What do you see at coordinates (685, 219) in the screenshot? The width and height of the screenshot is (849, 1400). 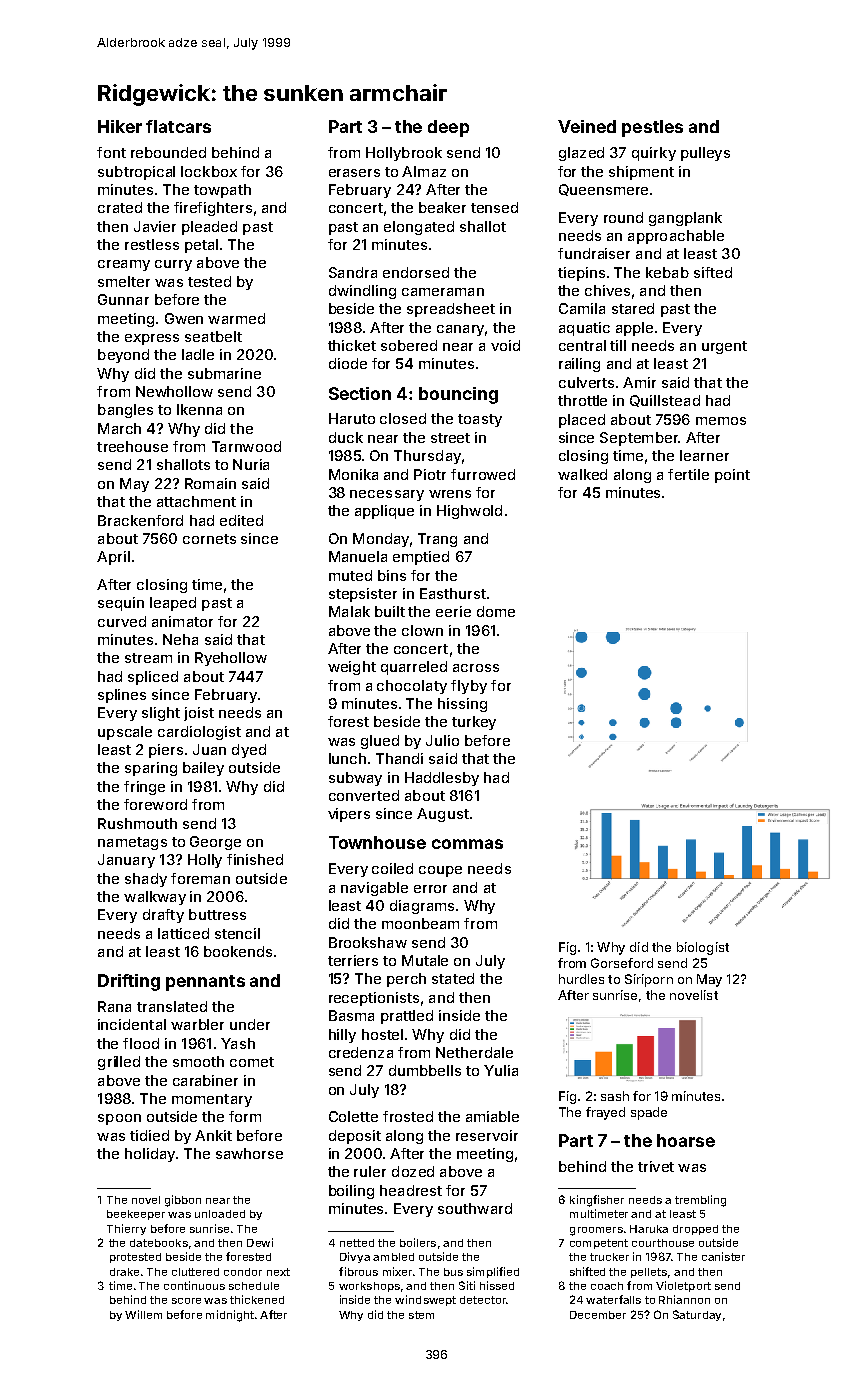 I see `gangplank` at bounding box center [685, 219].
